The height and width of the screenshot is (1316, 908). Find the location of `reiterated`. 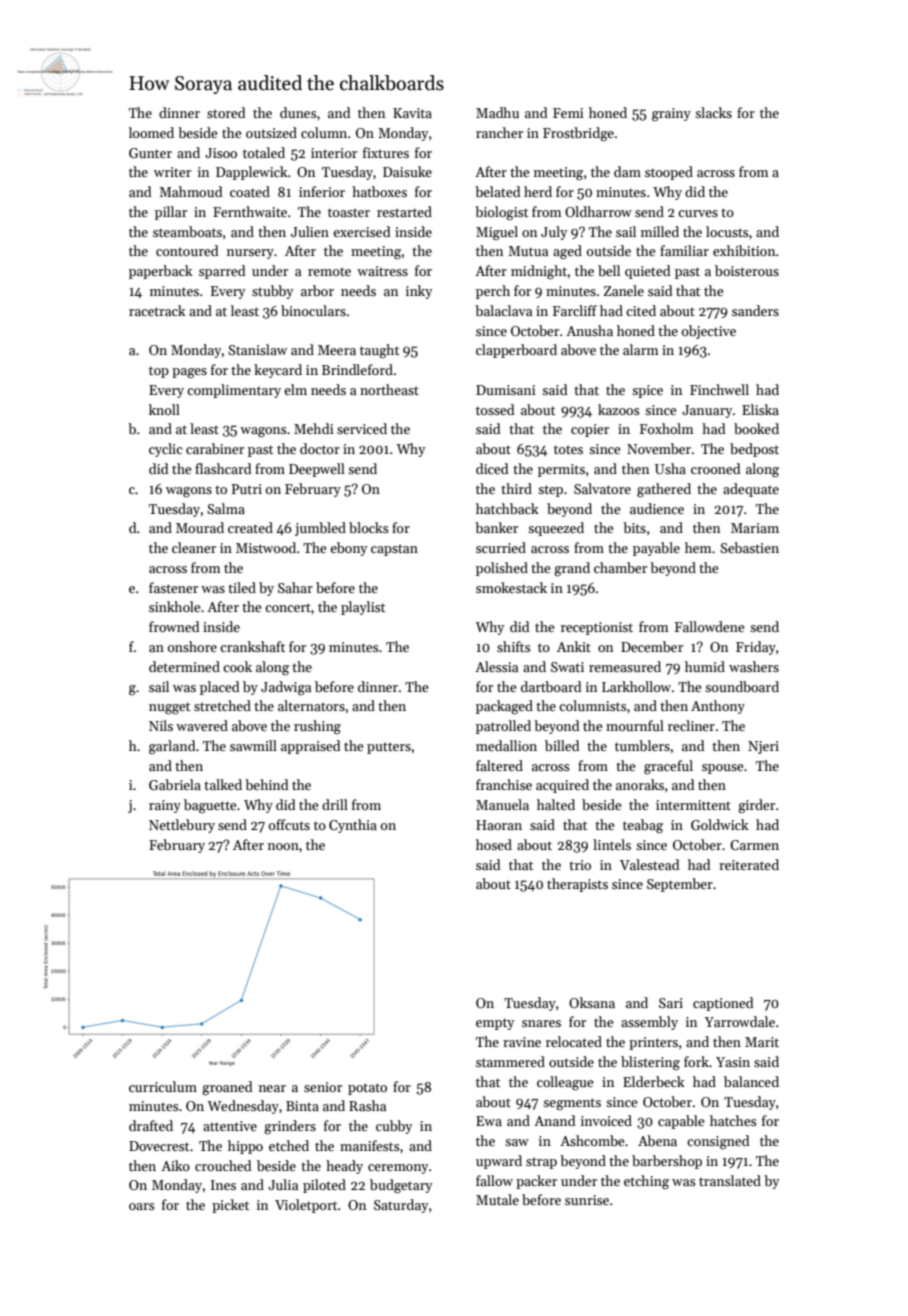

reiterated is located at coordinates (749, 864).
